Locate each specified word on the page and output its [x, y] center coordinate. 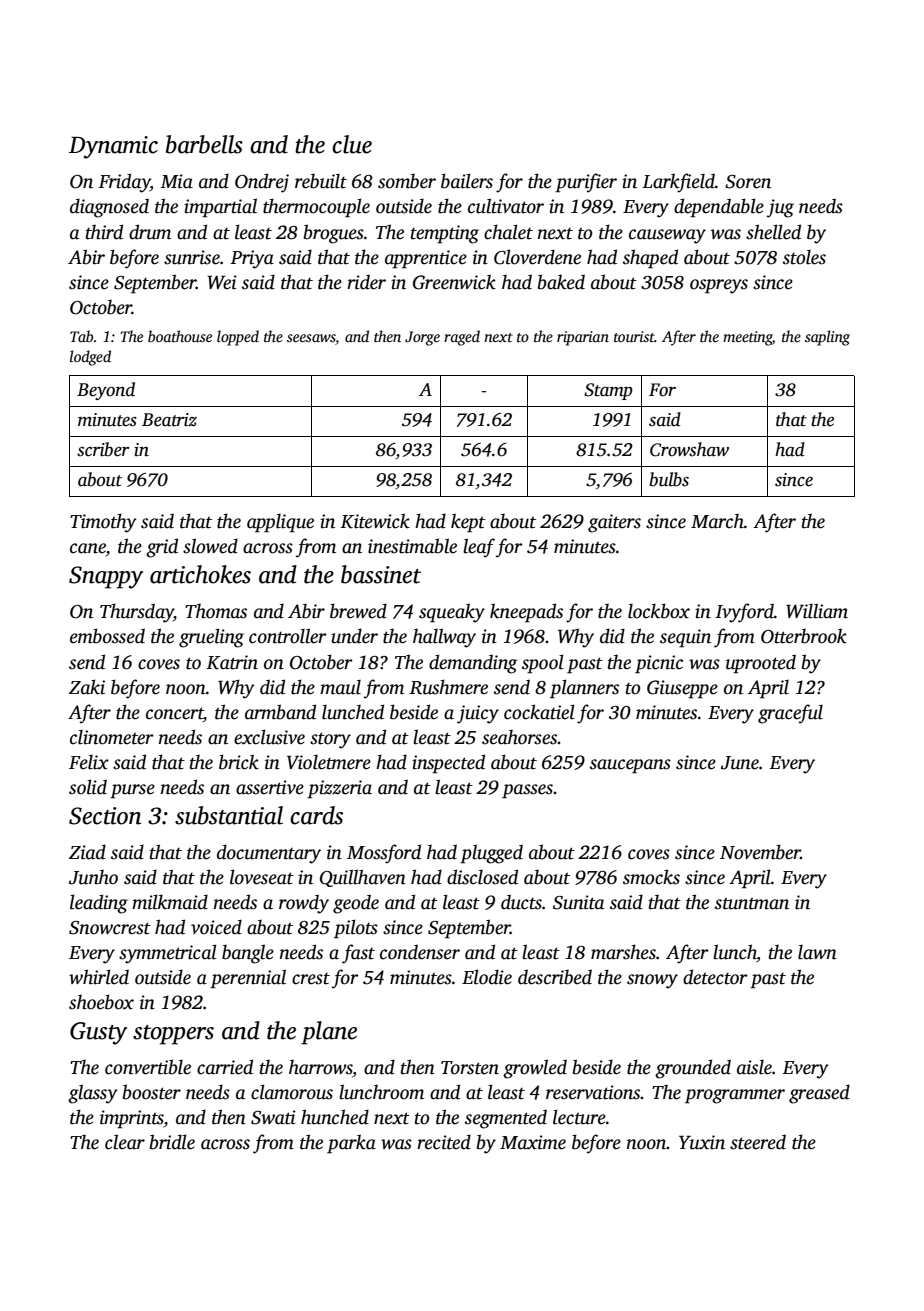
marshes [623, 952]
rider [366, 282]
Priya [252, 259]
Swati [273, 1117]
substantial [229, 815]
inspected [448, 764]
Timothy [103, 523]
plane [329, 1033]
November [760, 852]
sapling [827, 338]
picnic [659, 664]
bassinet [381, 574]
